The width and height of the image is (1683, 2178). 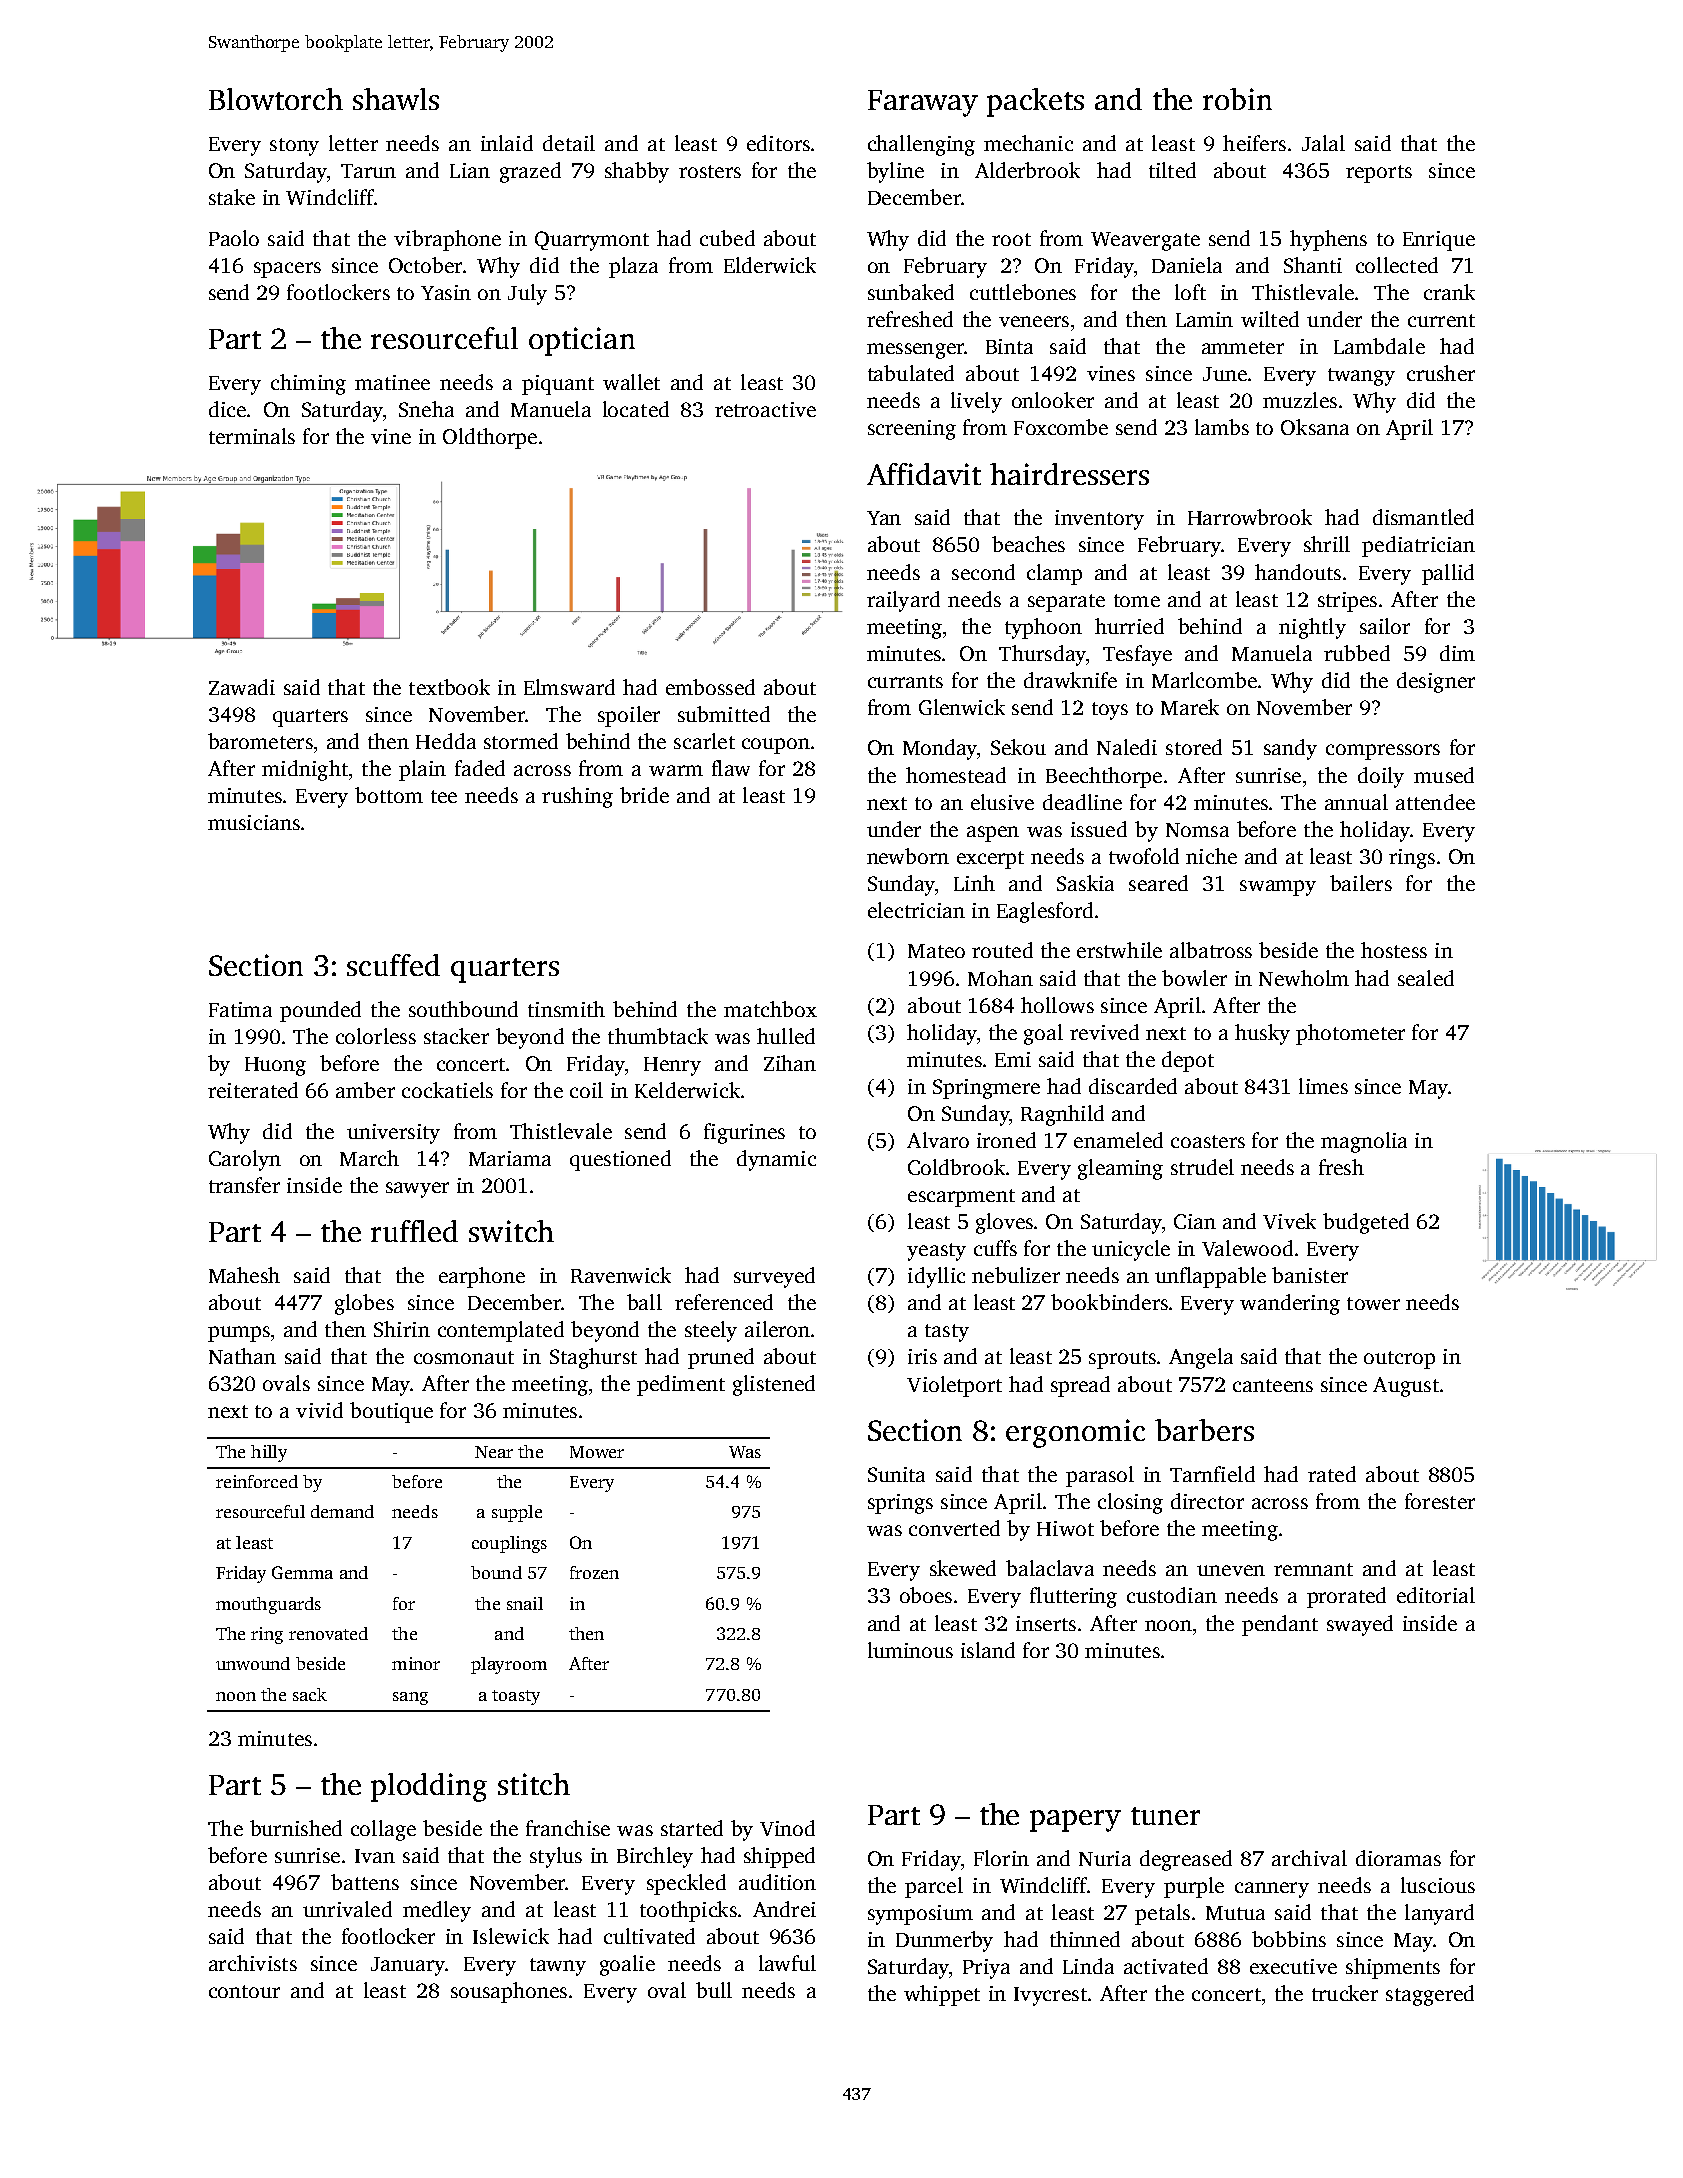 What do you see at coordinates (923, 103) in the image?
I see `Faraway` at bounding box center [923, 103].
